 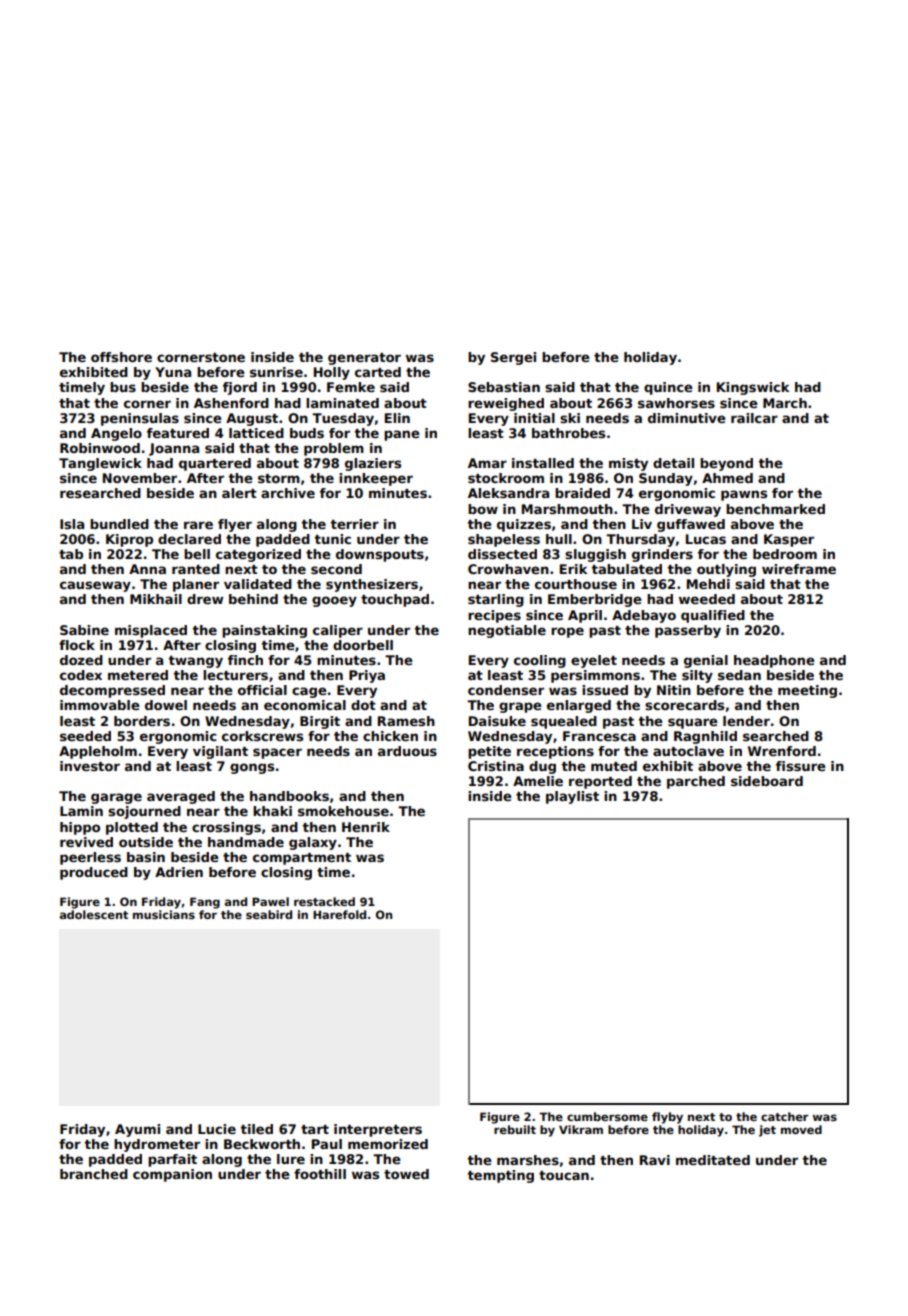 What do you see at coordinates (507, 631) in the screenshot?
I see `negotiable` at bounding box center [507, 631].
